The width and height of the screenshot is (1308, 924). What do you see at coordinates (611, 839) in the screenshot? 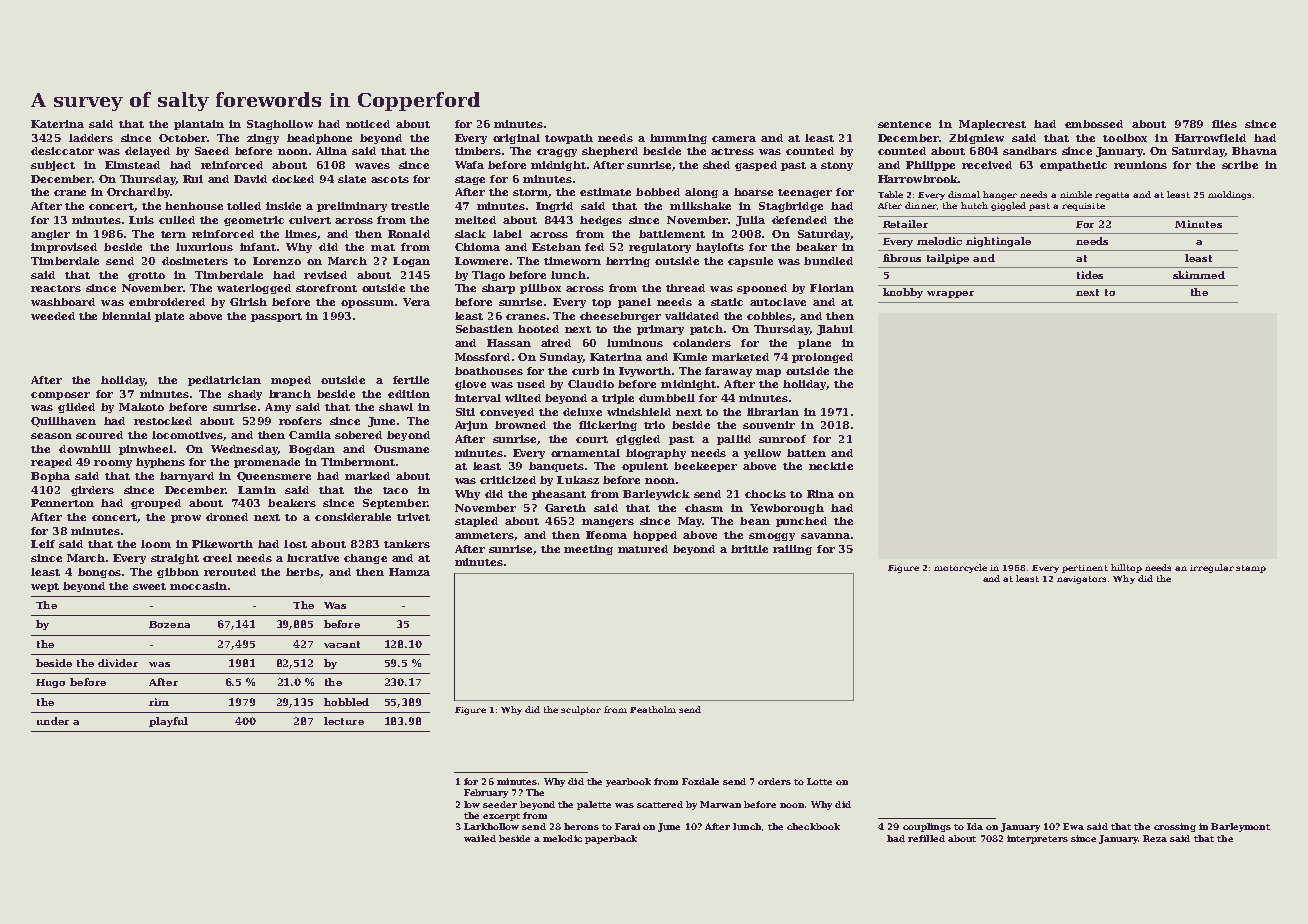
I see `paperback` at bounding box center [611, 839].
